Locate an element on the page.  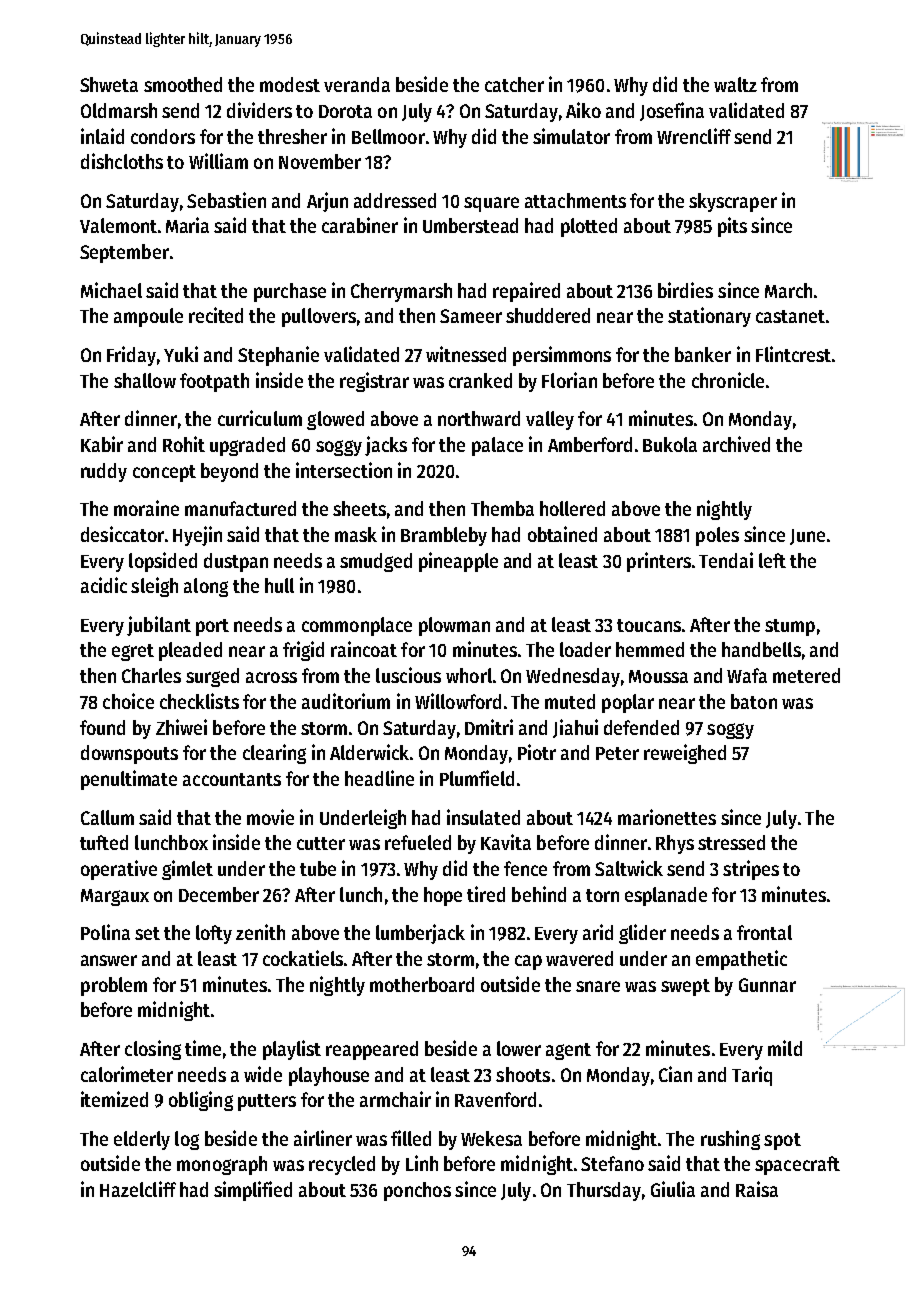
waltz is located at coordinates (735, 84).
